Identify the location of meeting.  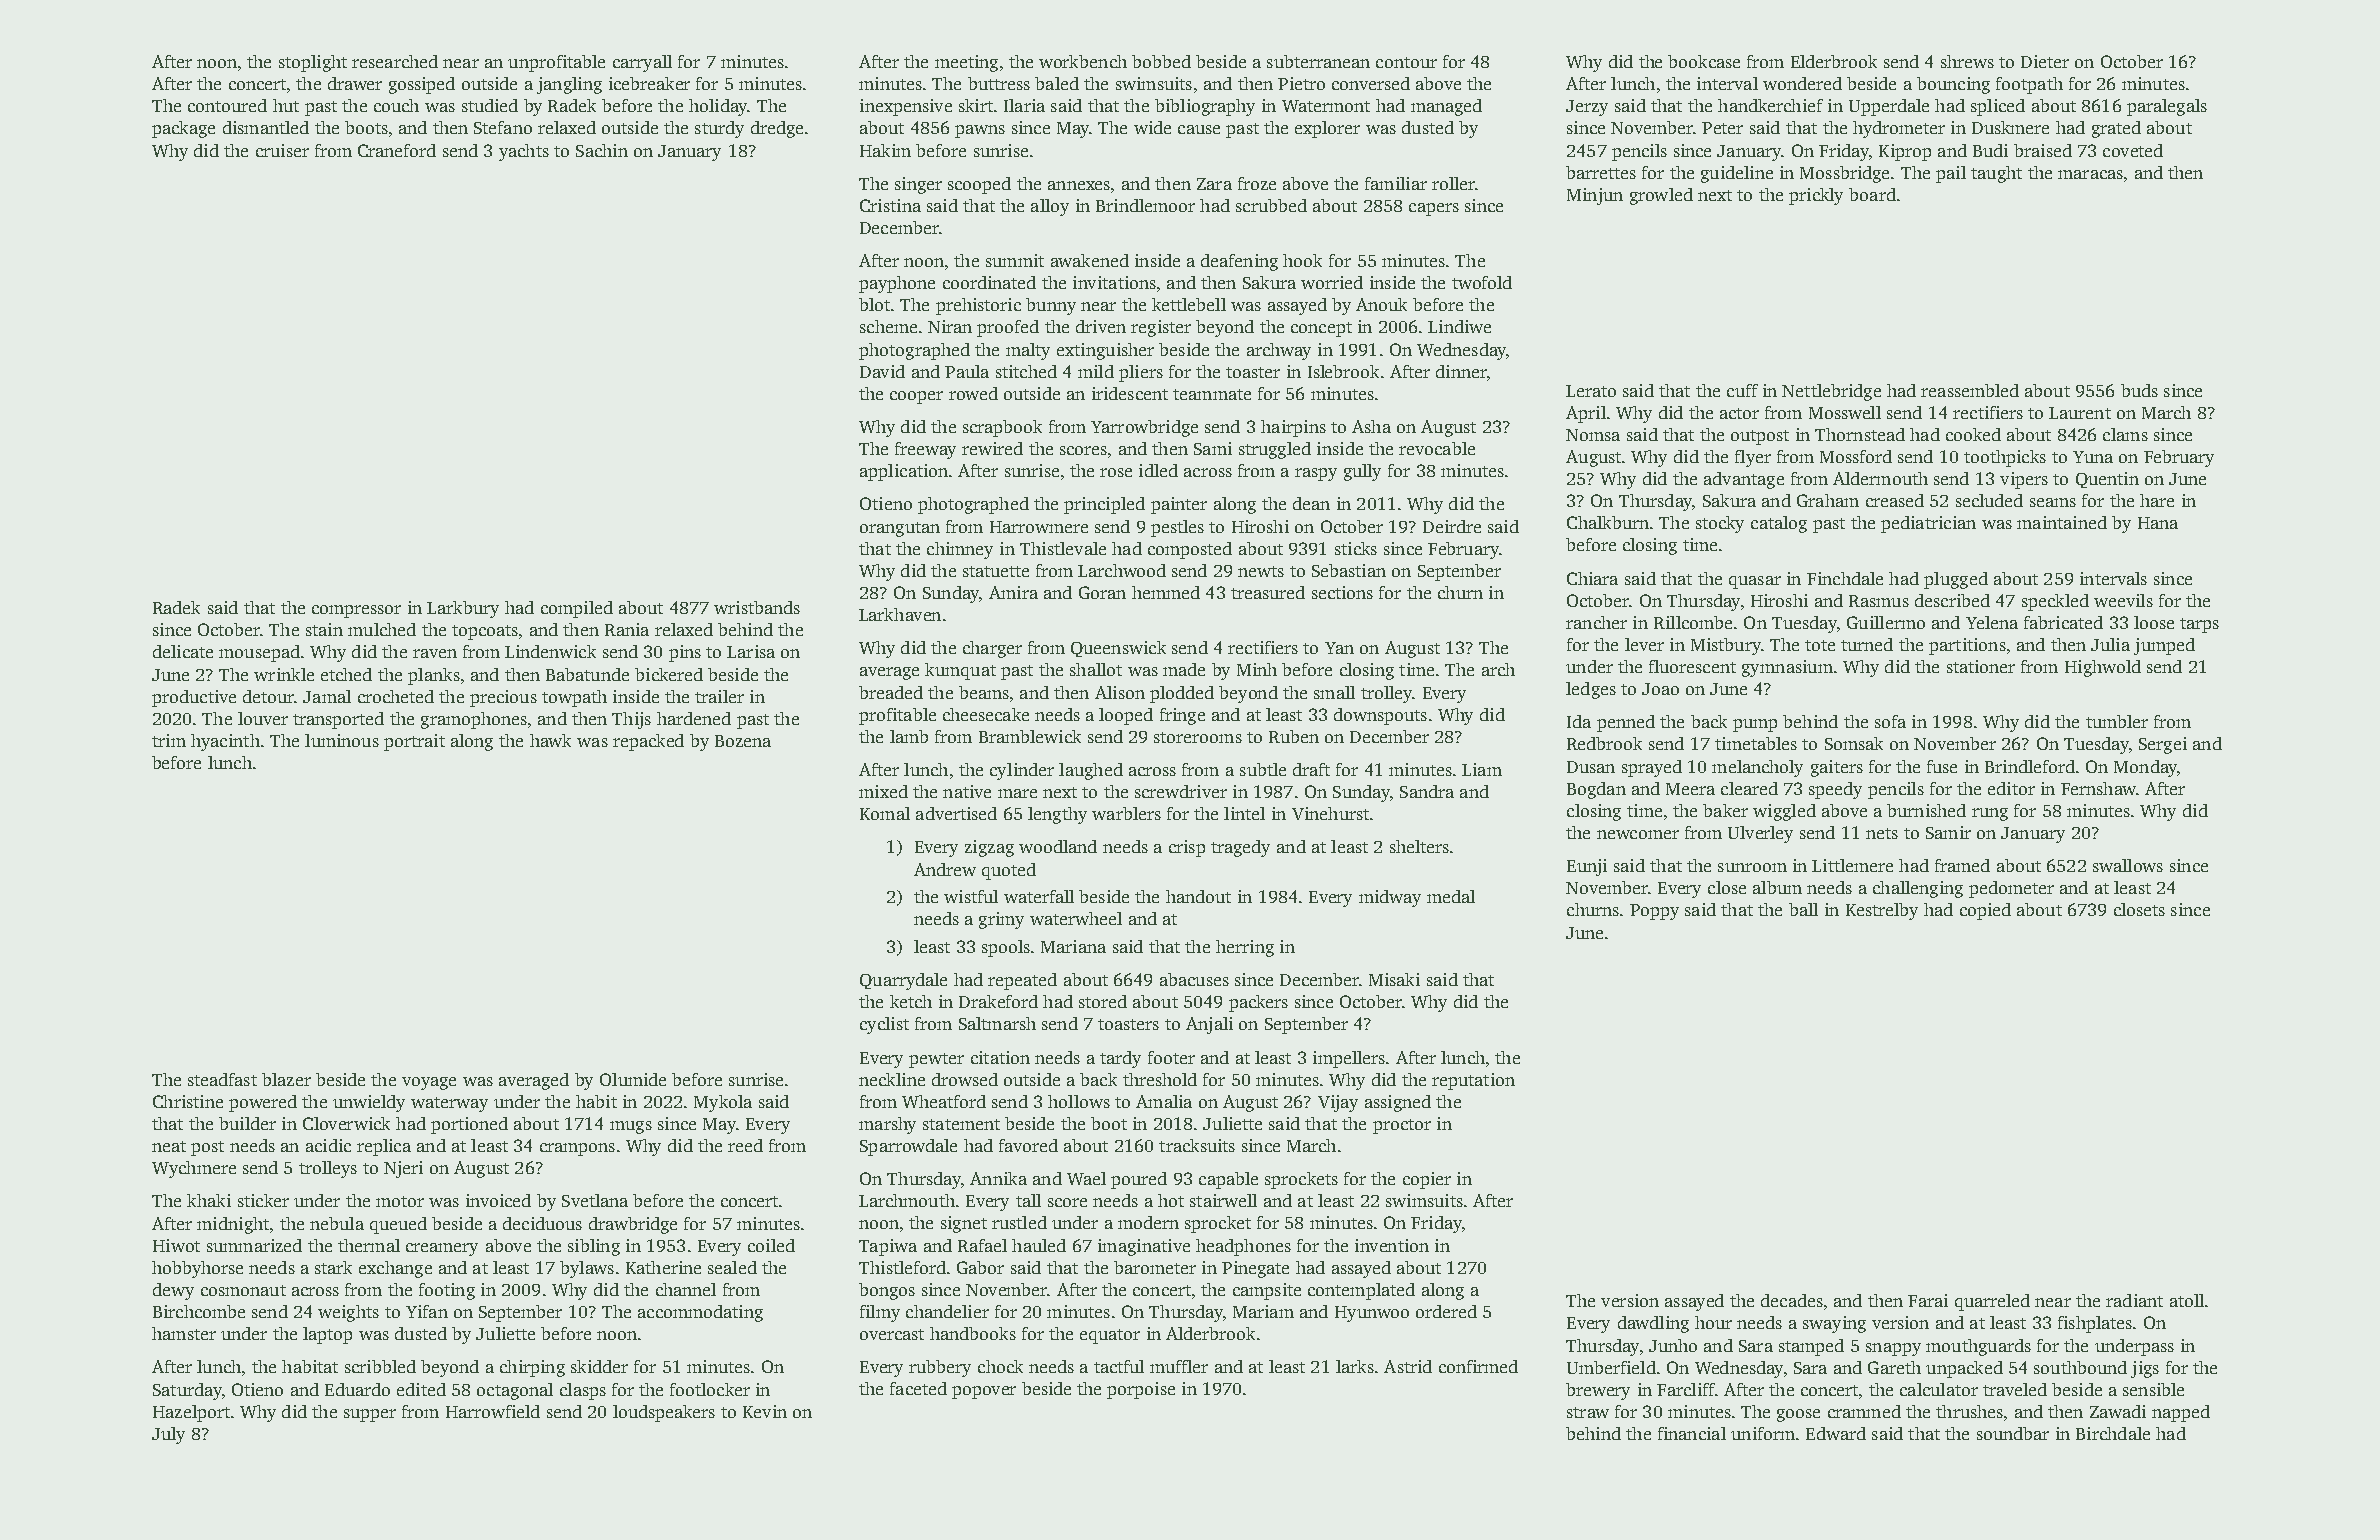
(966, 63).
